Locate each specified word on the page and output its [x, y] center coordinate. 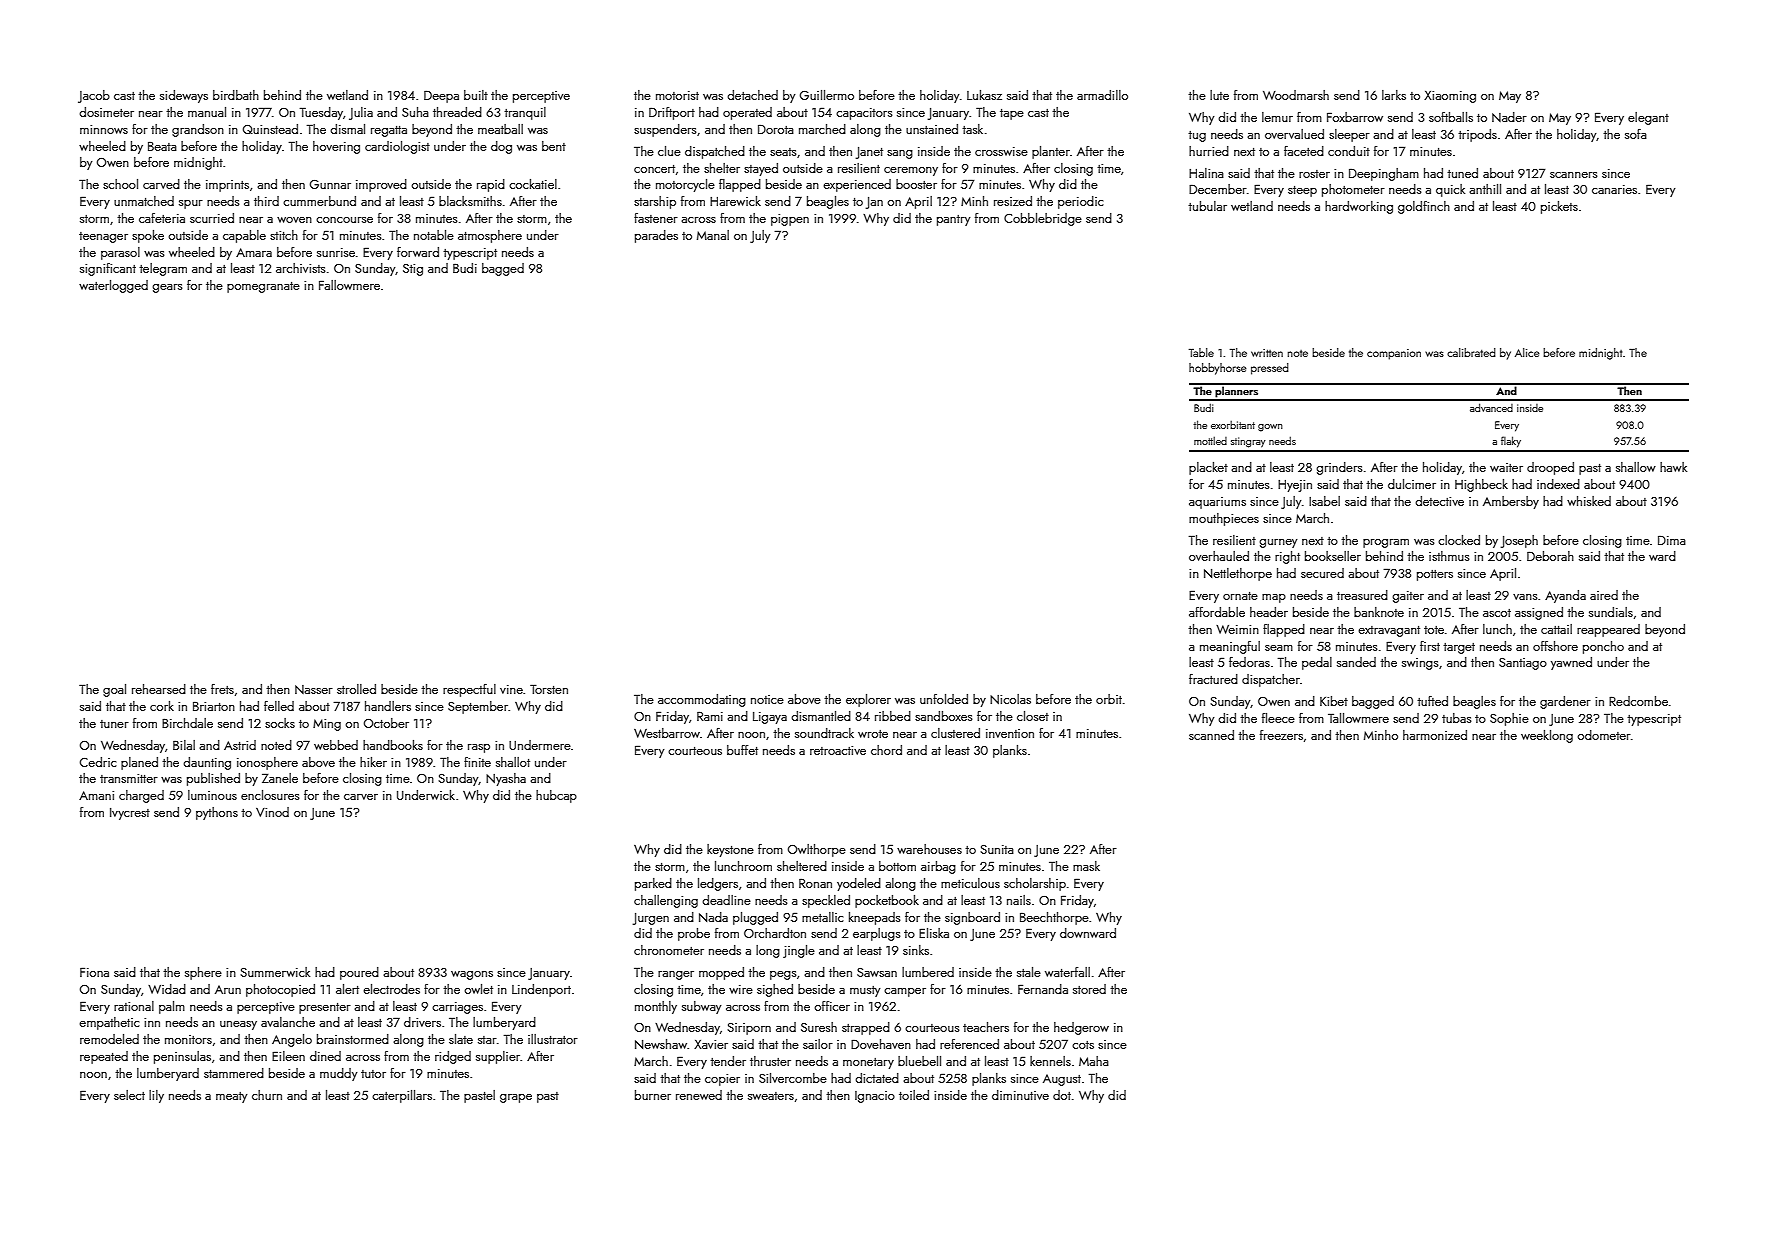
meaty [232, 1097]
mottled [1210, 440]
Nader [1509, 117]
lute [1219, 95]
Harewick [735, 201]
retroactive [838, 750]
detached [752, 95]
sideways [184, 96]
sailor [818, 1044]
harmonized [1435, 735]
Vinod [272, 812]
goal [114, 690]
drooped [1550, 468]
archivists [301, 268]
